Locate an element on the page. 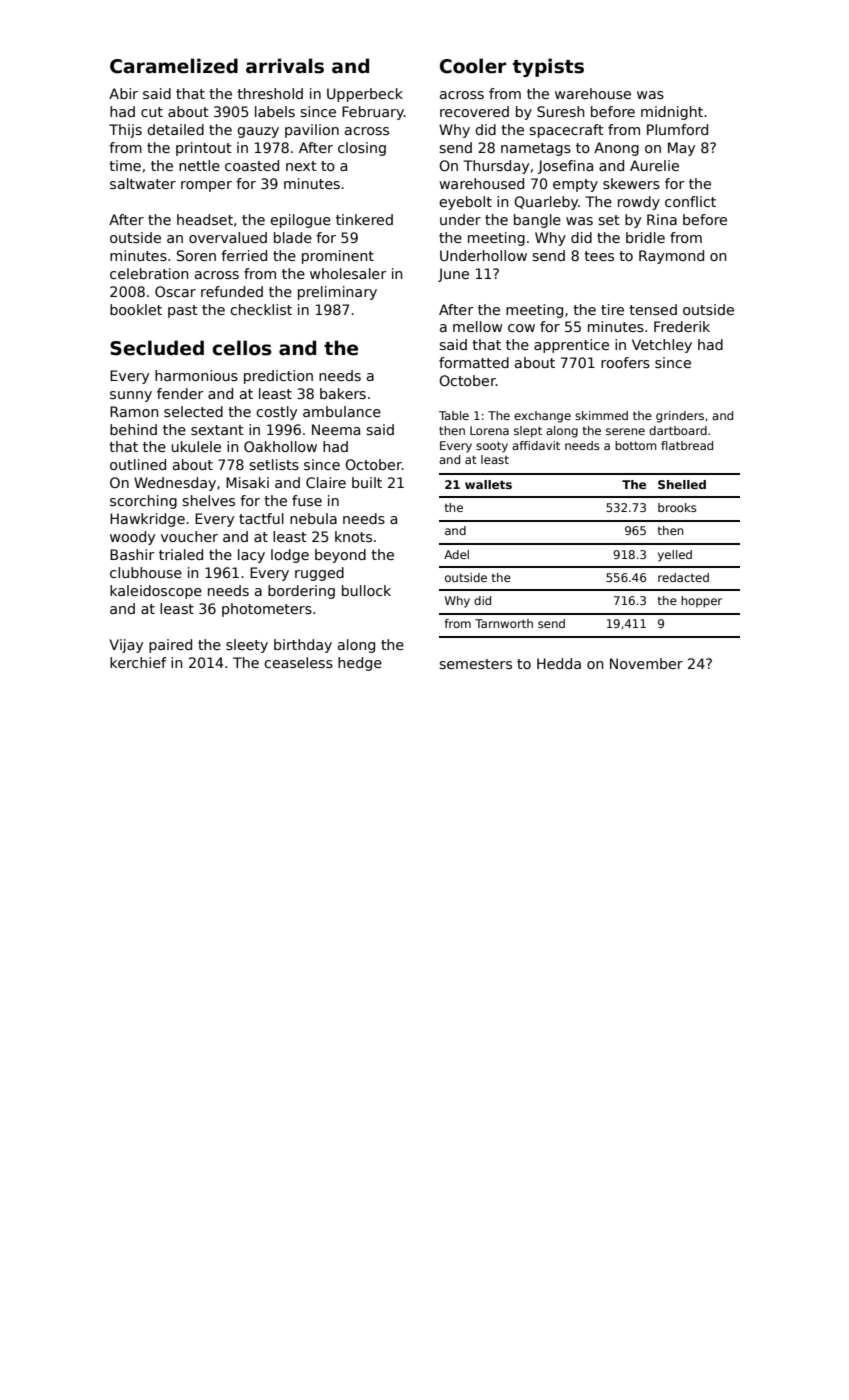 The image size is (849, 1400). June is located at coordinates (453, 275).
